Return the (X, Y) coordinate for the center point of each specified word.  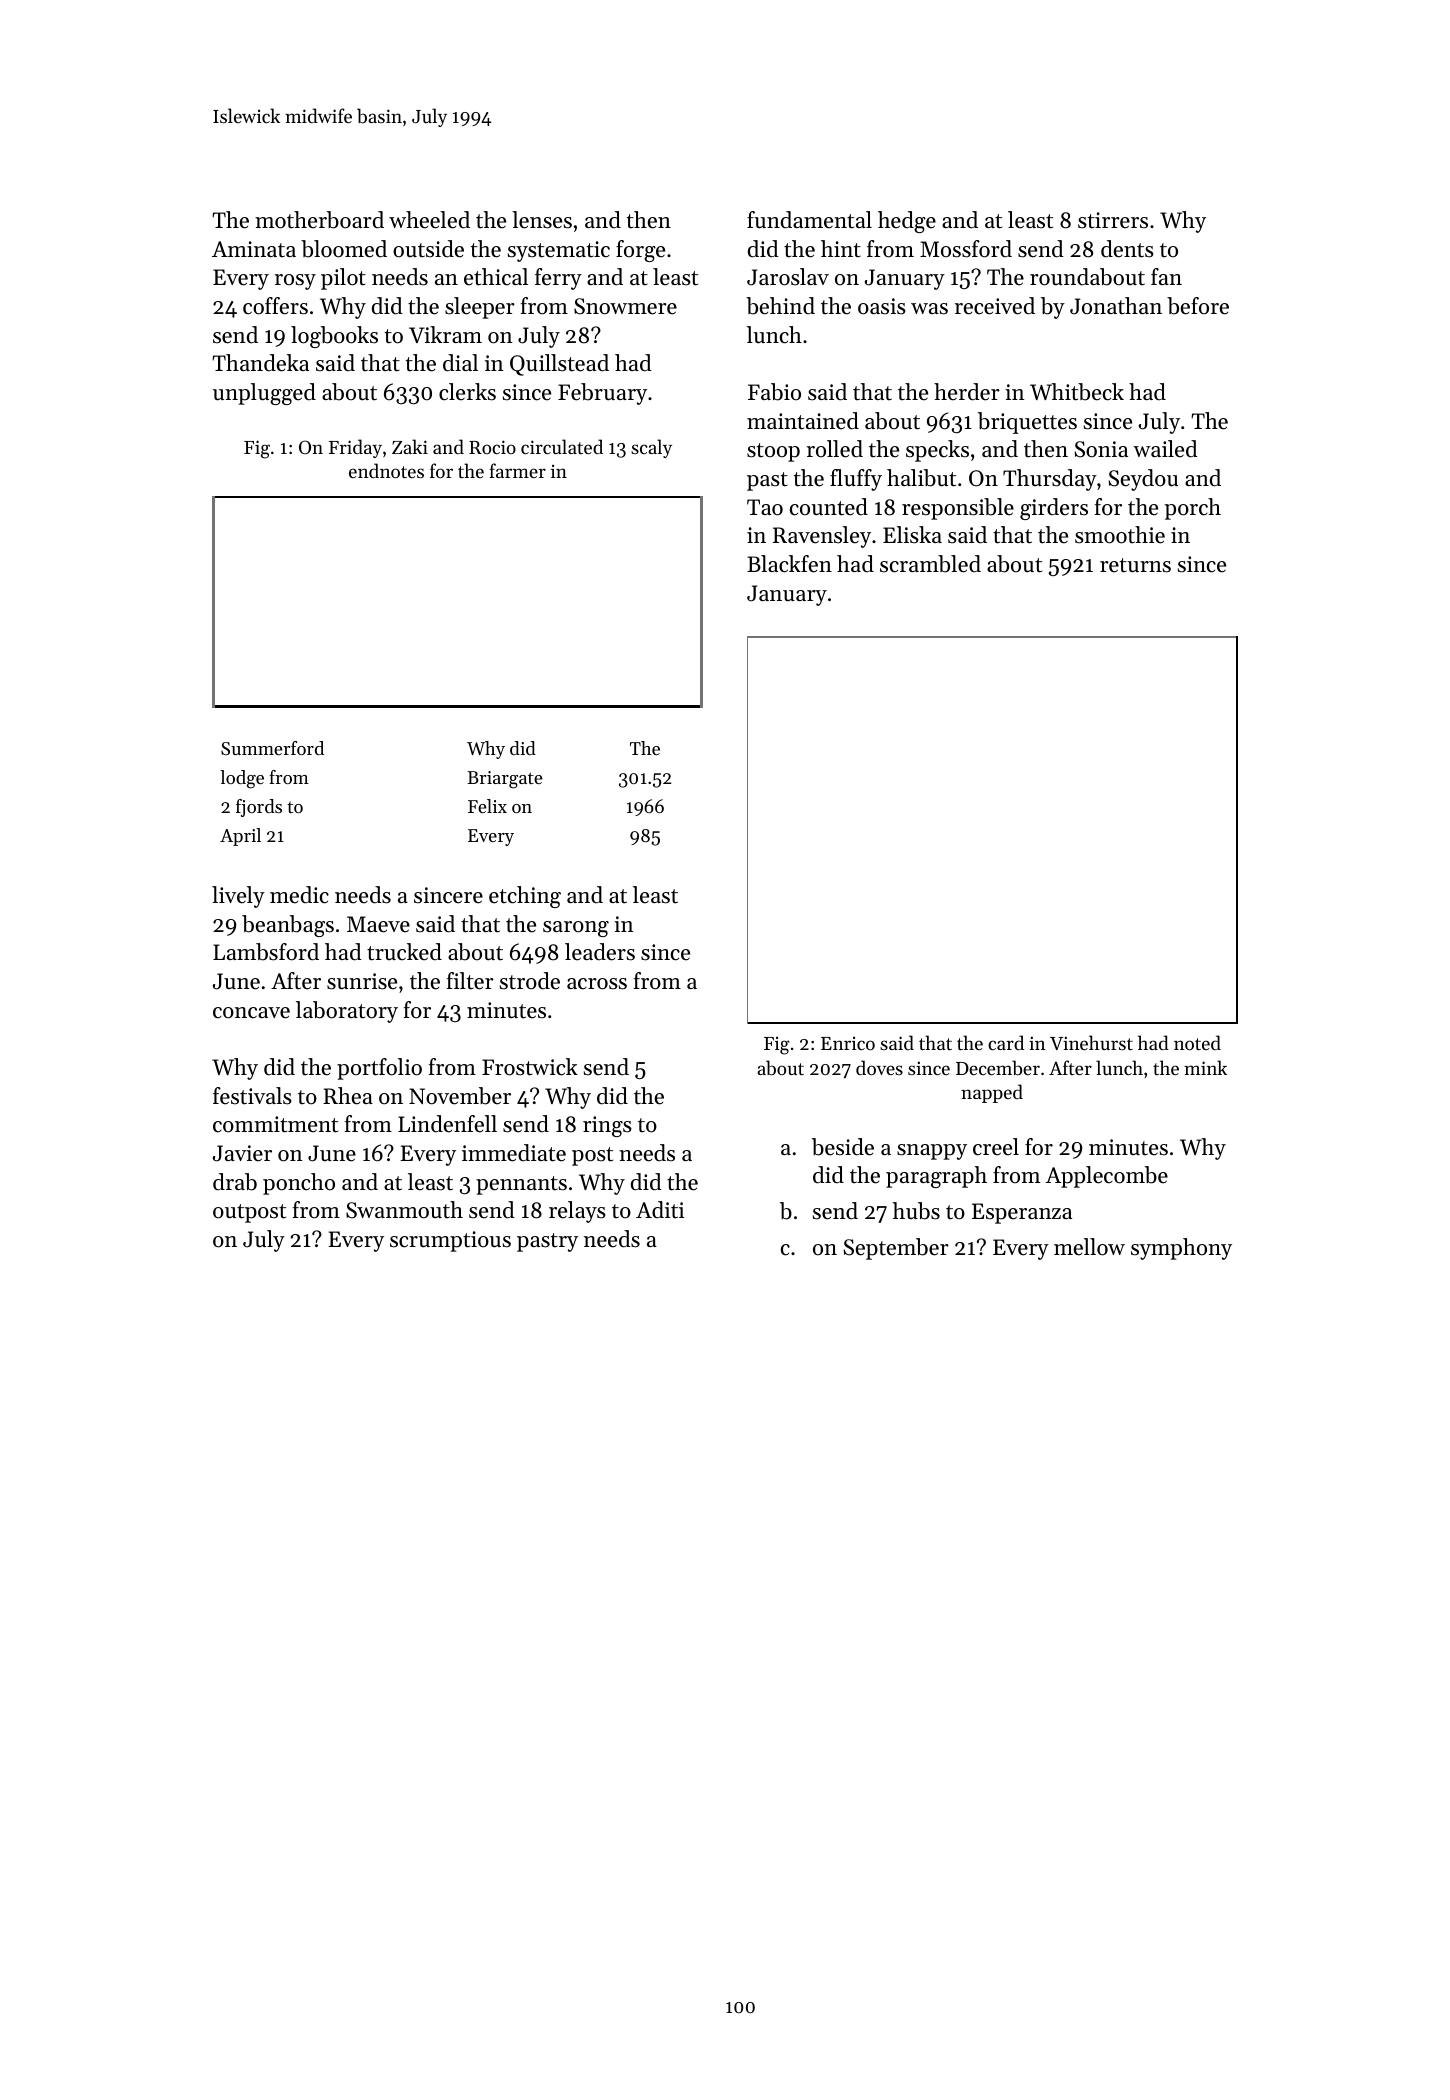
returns (1135, 565)
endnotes (386, 470)
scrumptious (450, 1241)
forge (640, 251)
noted (1197, 1042)
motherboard (319, 220)
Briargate (505, 780)
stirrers (1113, 220)
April (240, 837)
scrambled (930, 564)
